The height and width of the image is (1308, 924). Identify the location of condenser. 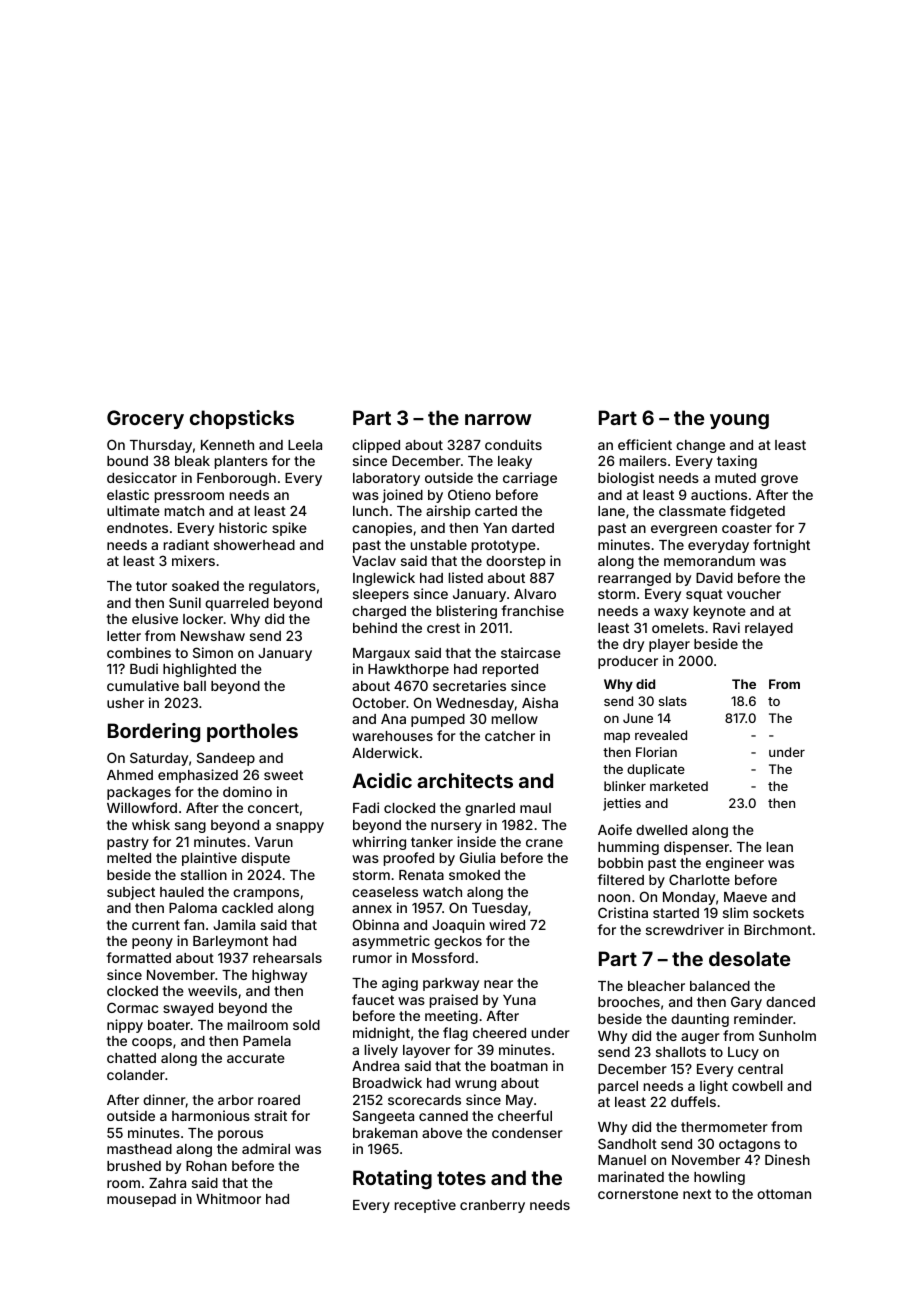
(527, 1133).
